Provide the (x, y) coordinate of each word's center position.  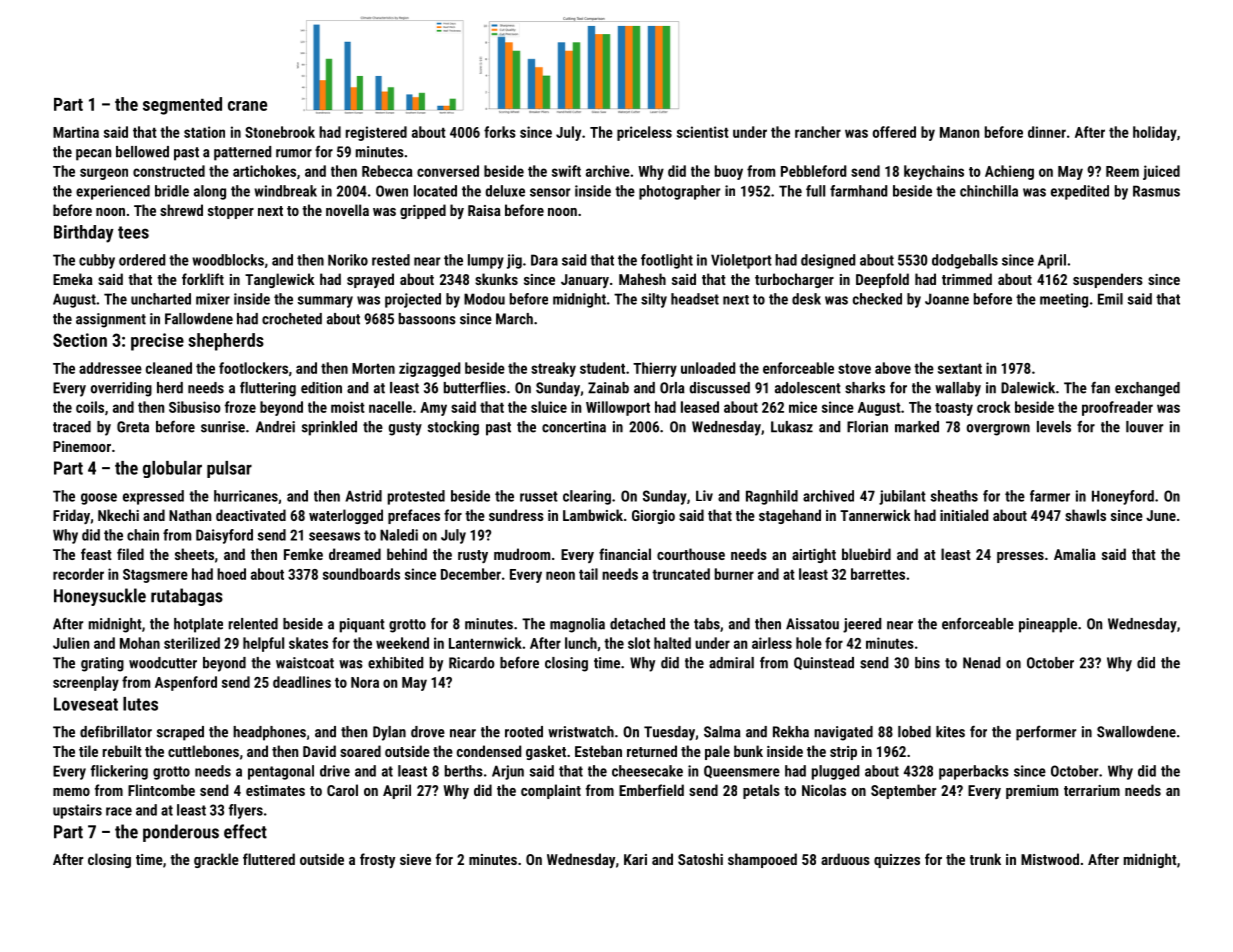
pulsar (229, 469)
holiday (1155, 133)
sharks (865, 388)
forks (500, 132)
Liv (704, 495)
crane (247, 106)
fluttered (269, 859)
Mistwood (1050, 859)
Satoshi (700, 859)
